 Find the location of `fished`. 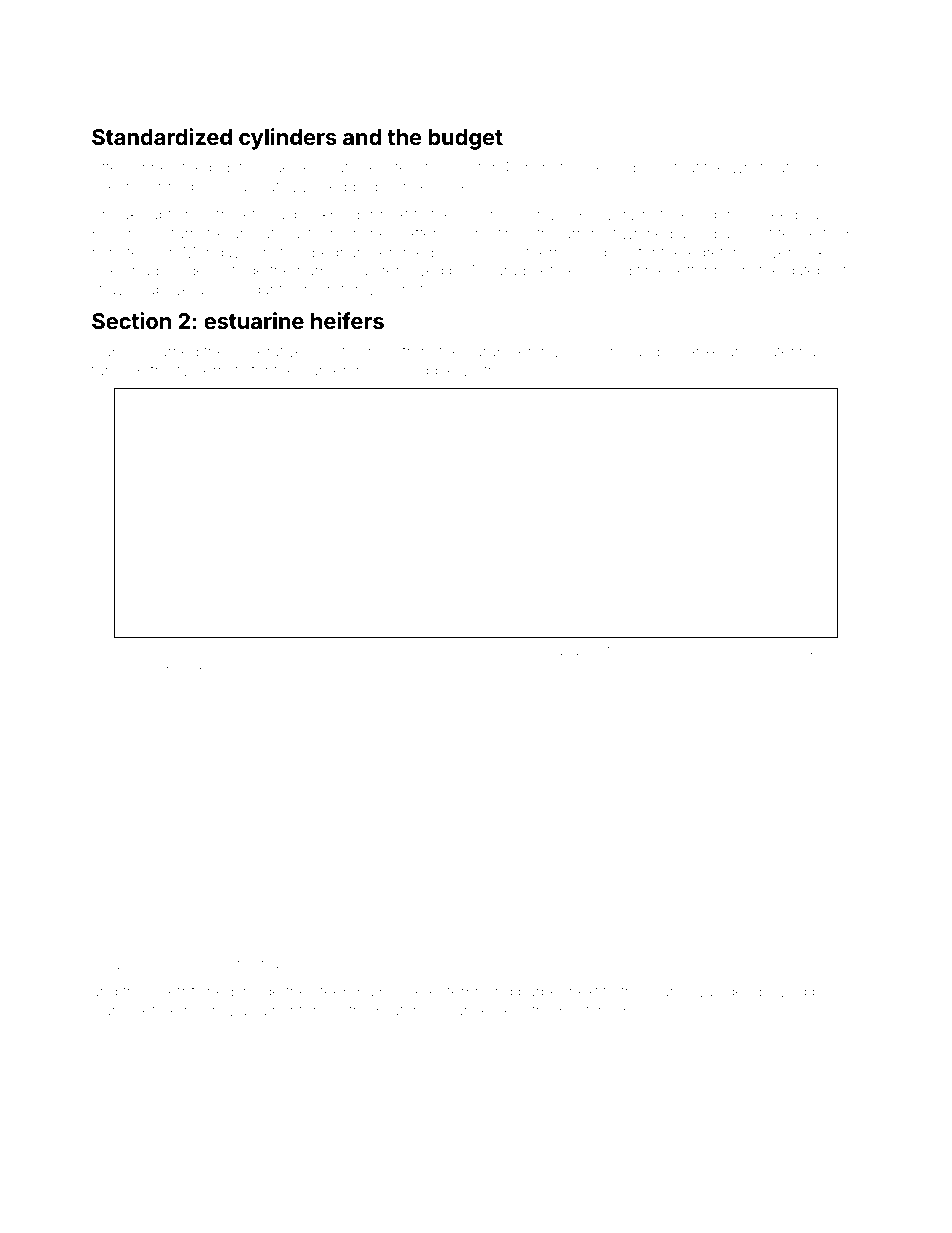

fished is located at coordinates (212, 991).
